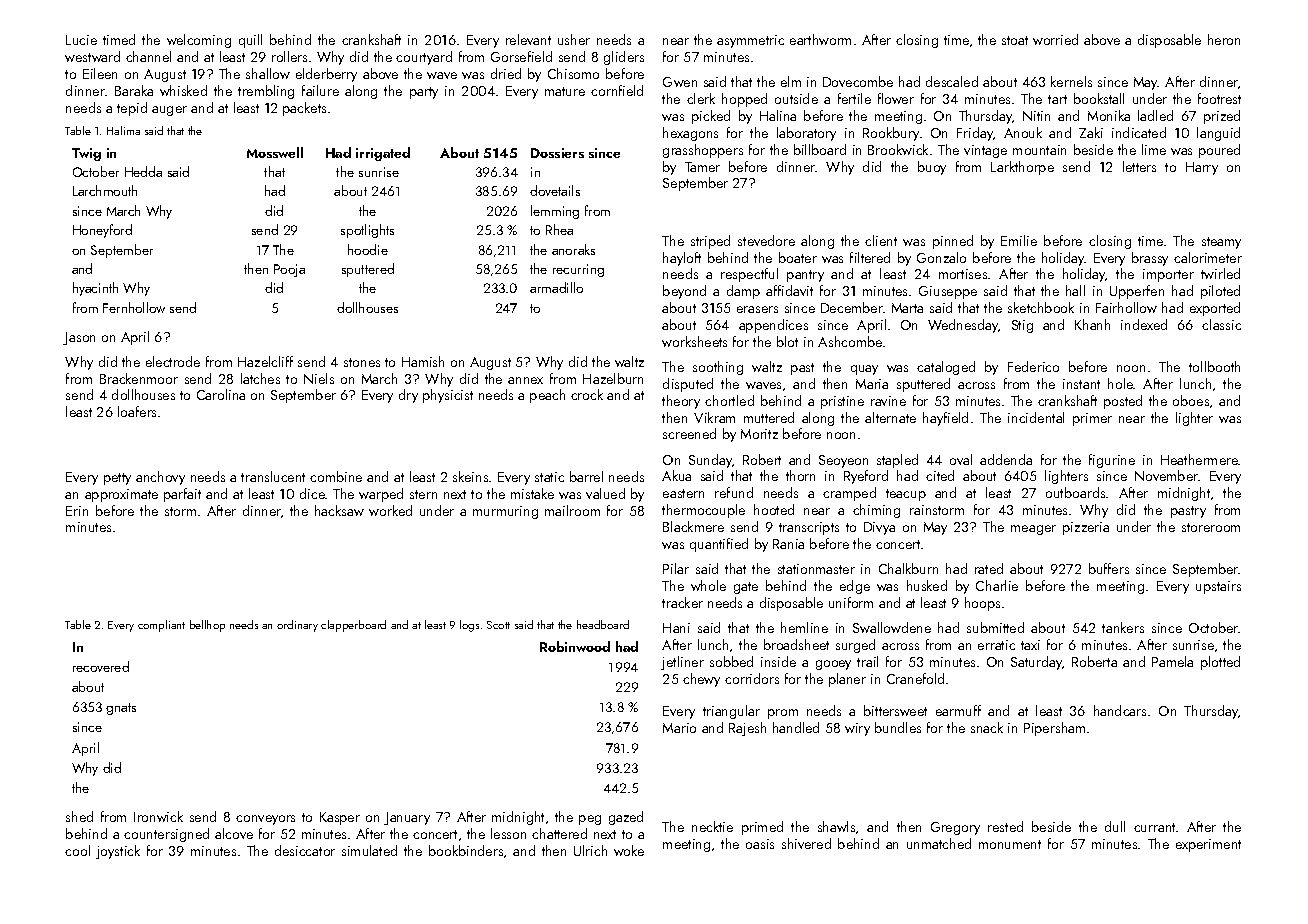 Image resolution: width=1308 pixels, height=924 pixels. What do you see at coordinates (81, 40) in the image?
I see `Lucie` at bounding box center [81, 40].
